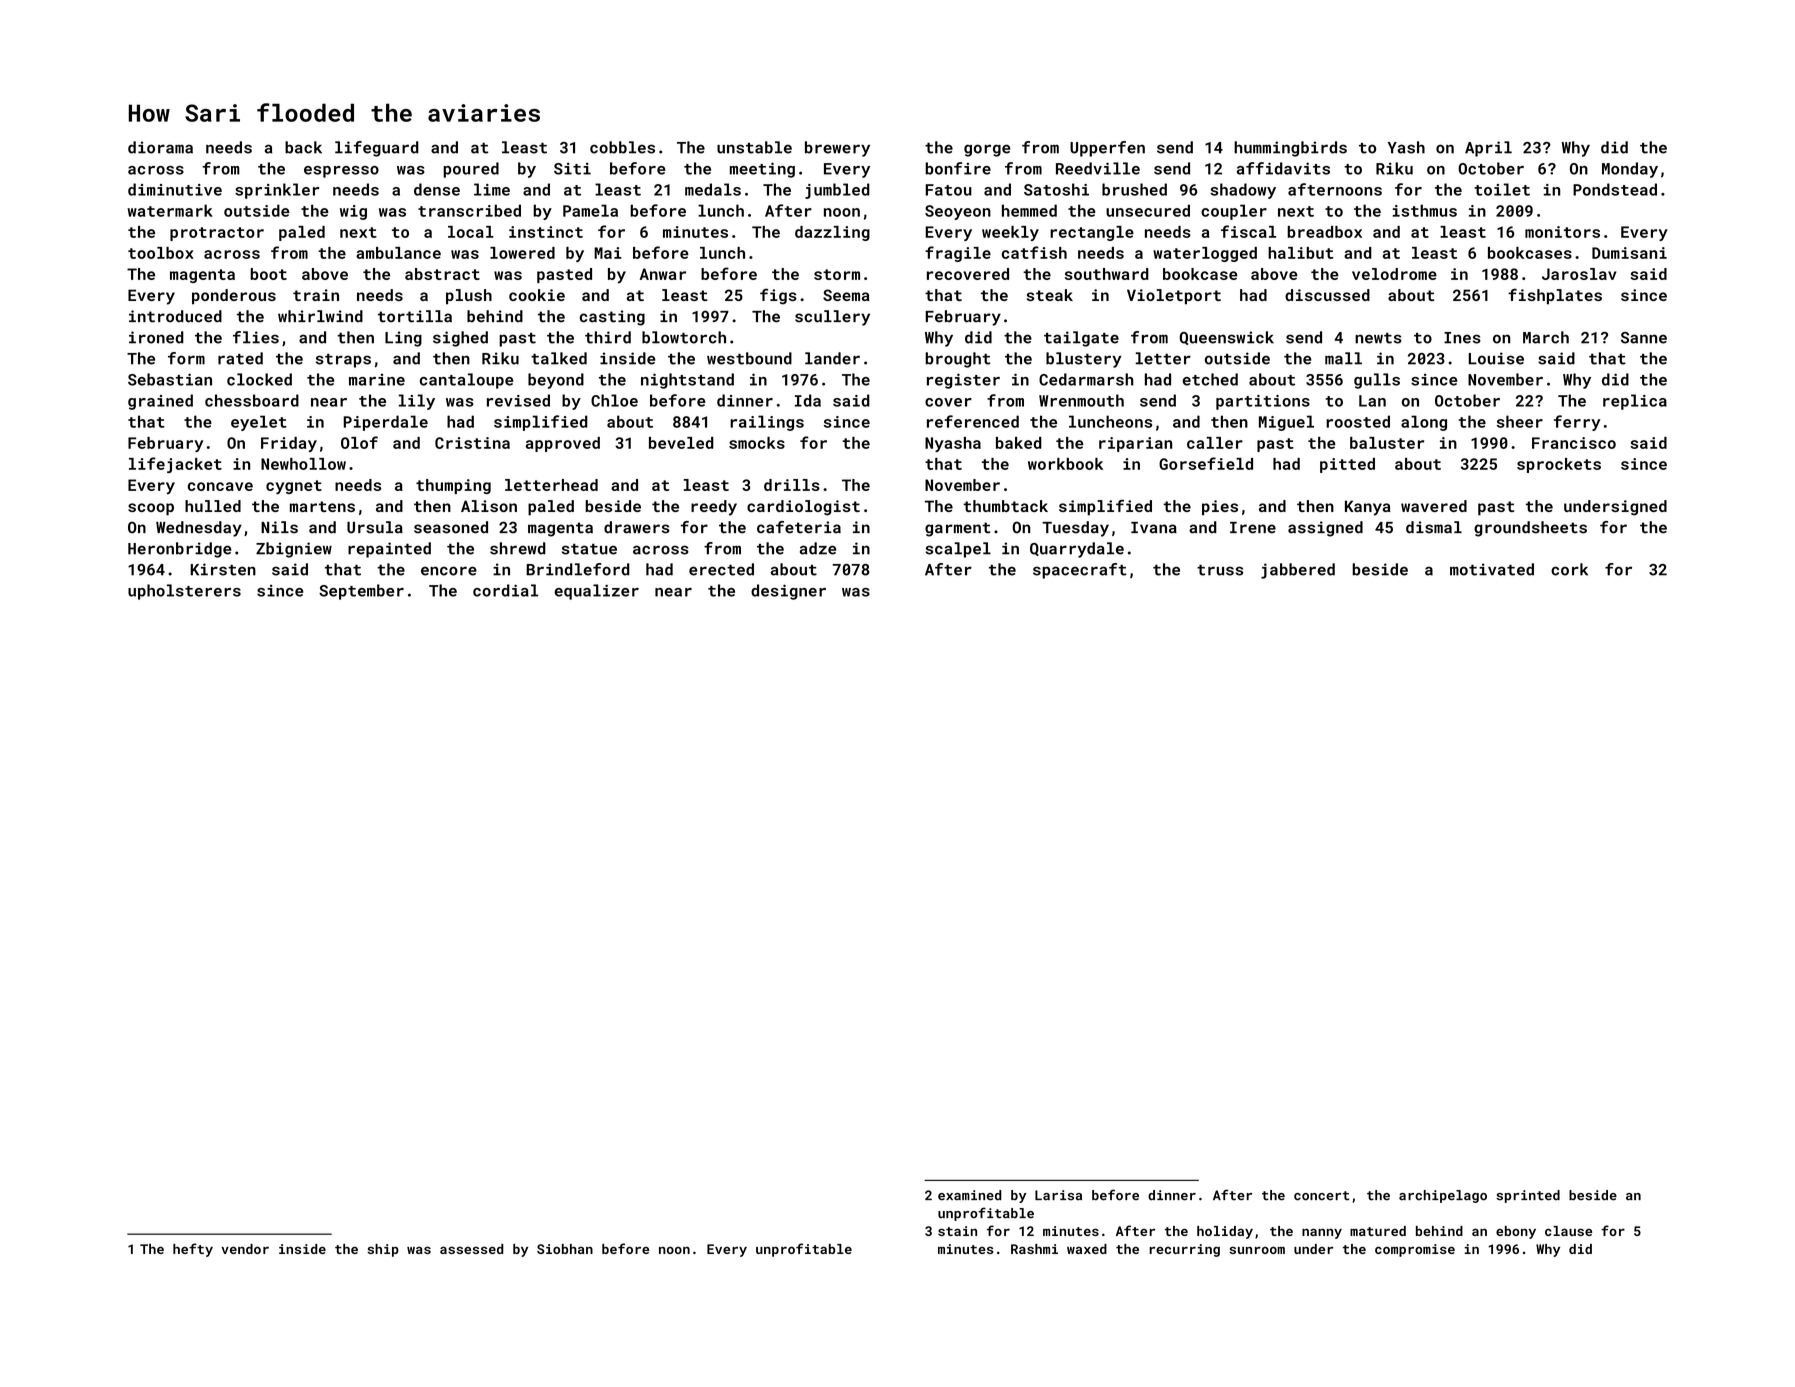 The image size is (1795, 1387). Describe the element at coordinates (1065, 464) in the screenshot. I see `workbook` at that location.
